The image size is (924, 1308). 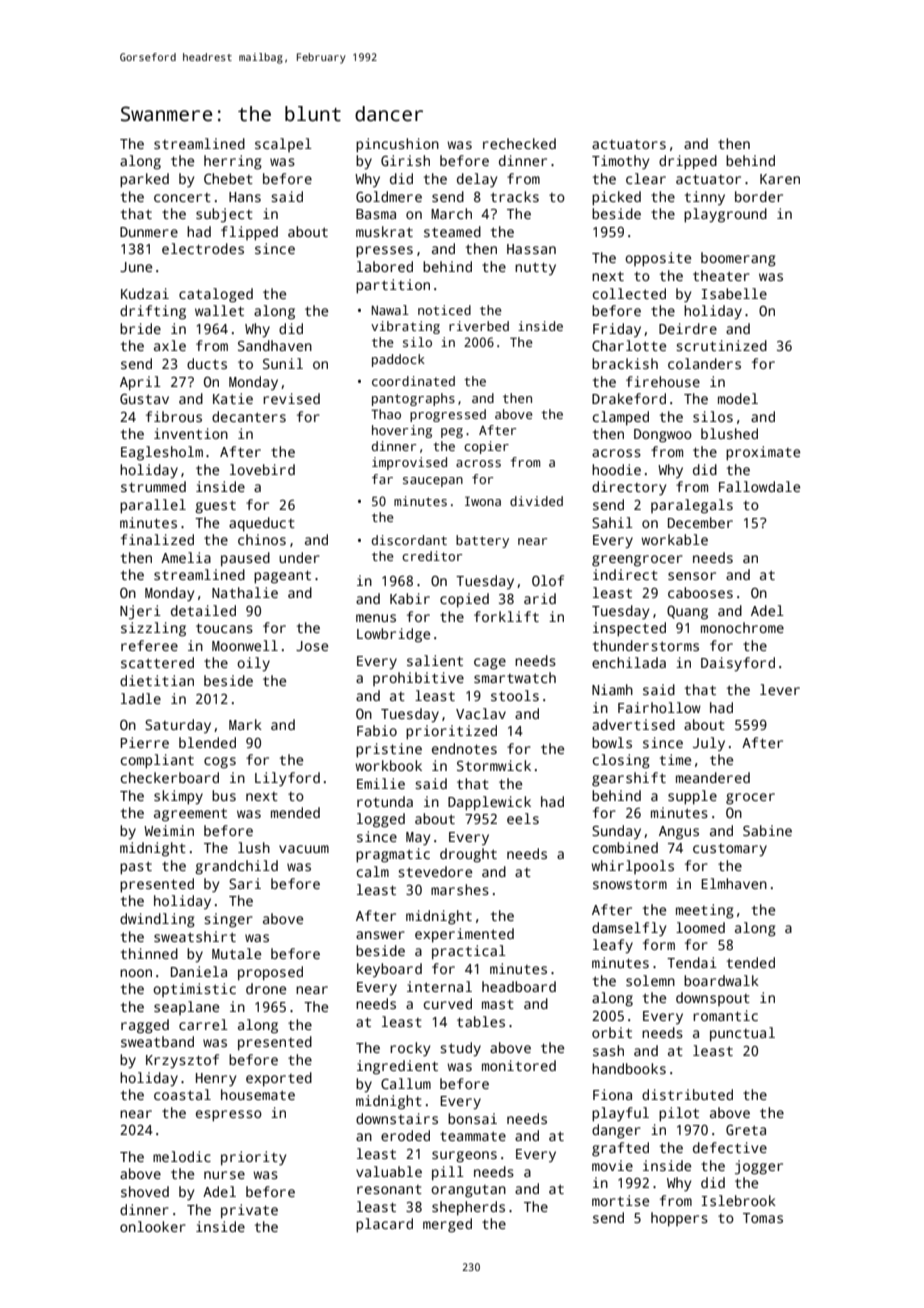 I want to click on Angus, so click(x=679, y=833).
